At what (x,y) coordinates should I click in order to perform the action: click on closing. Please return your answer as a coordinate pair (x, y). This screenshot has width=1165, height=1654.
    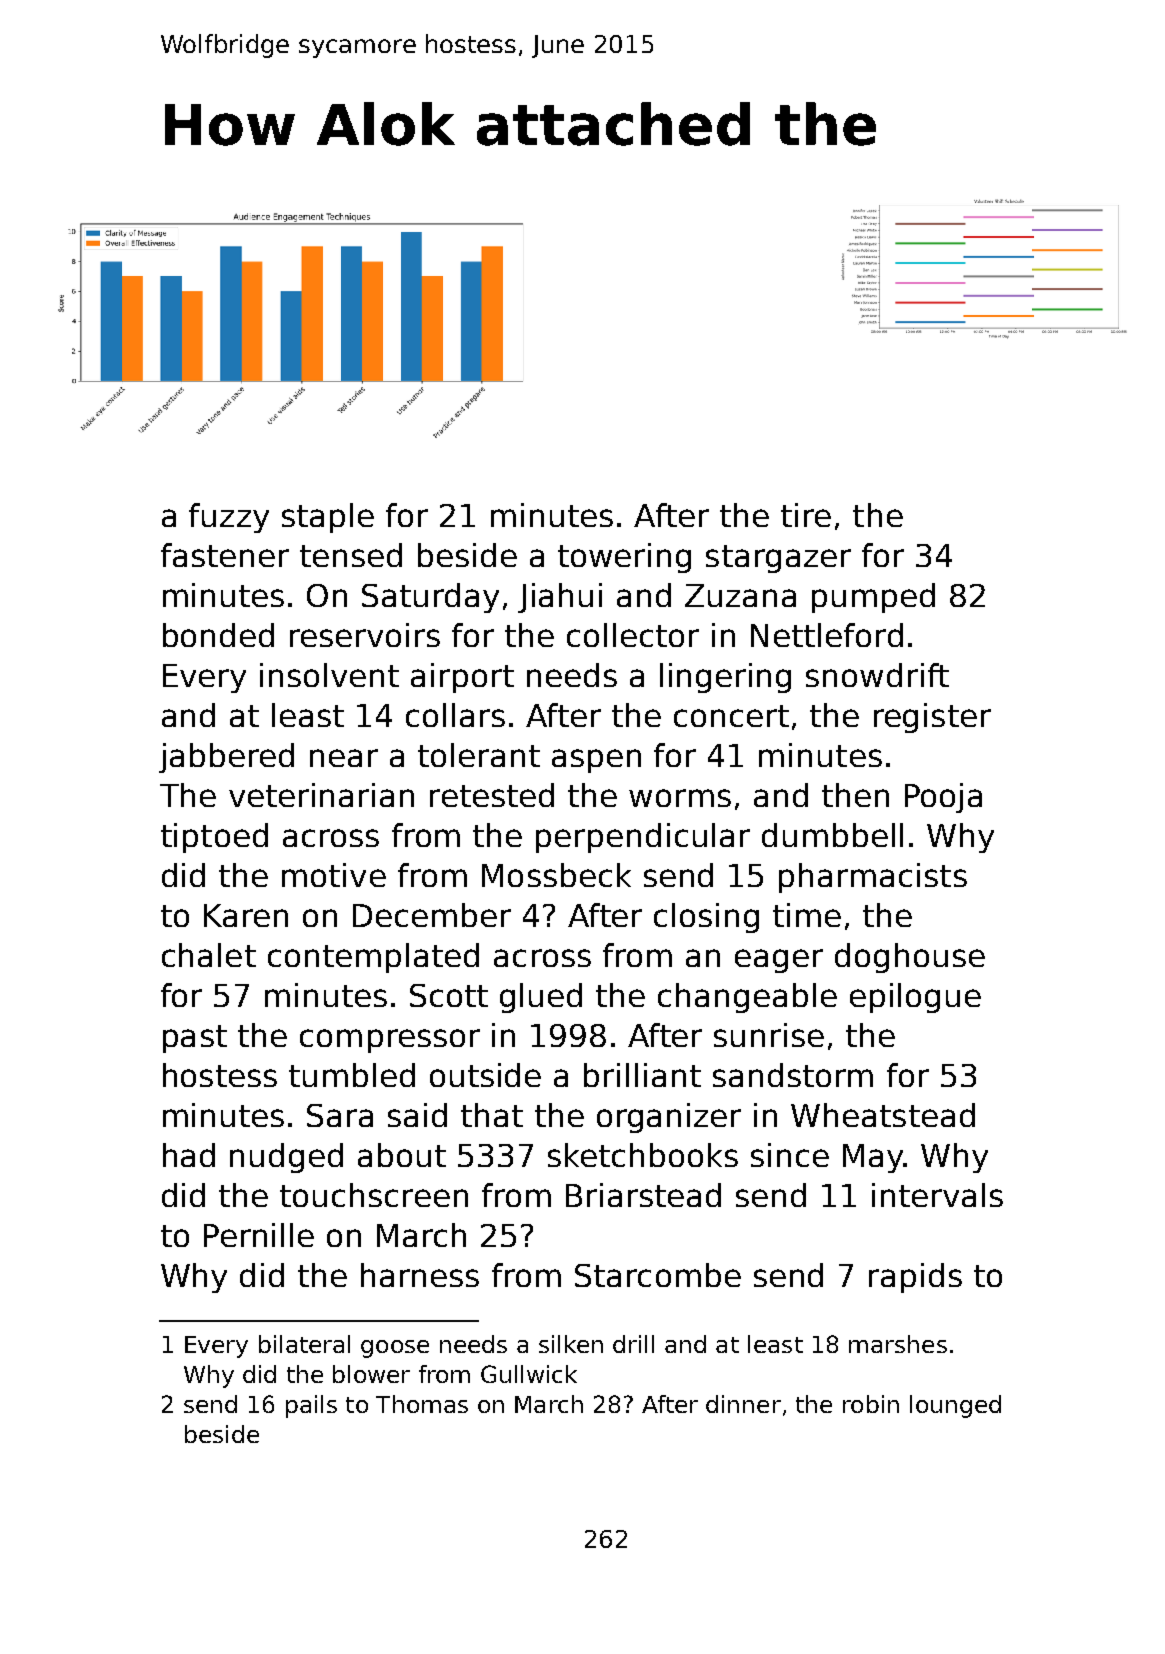
    Looking at the image, I should click on (706, 918).
